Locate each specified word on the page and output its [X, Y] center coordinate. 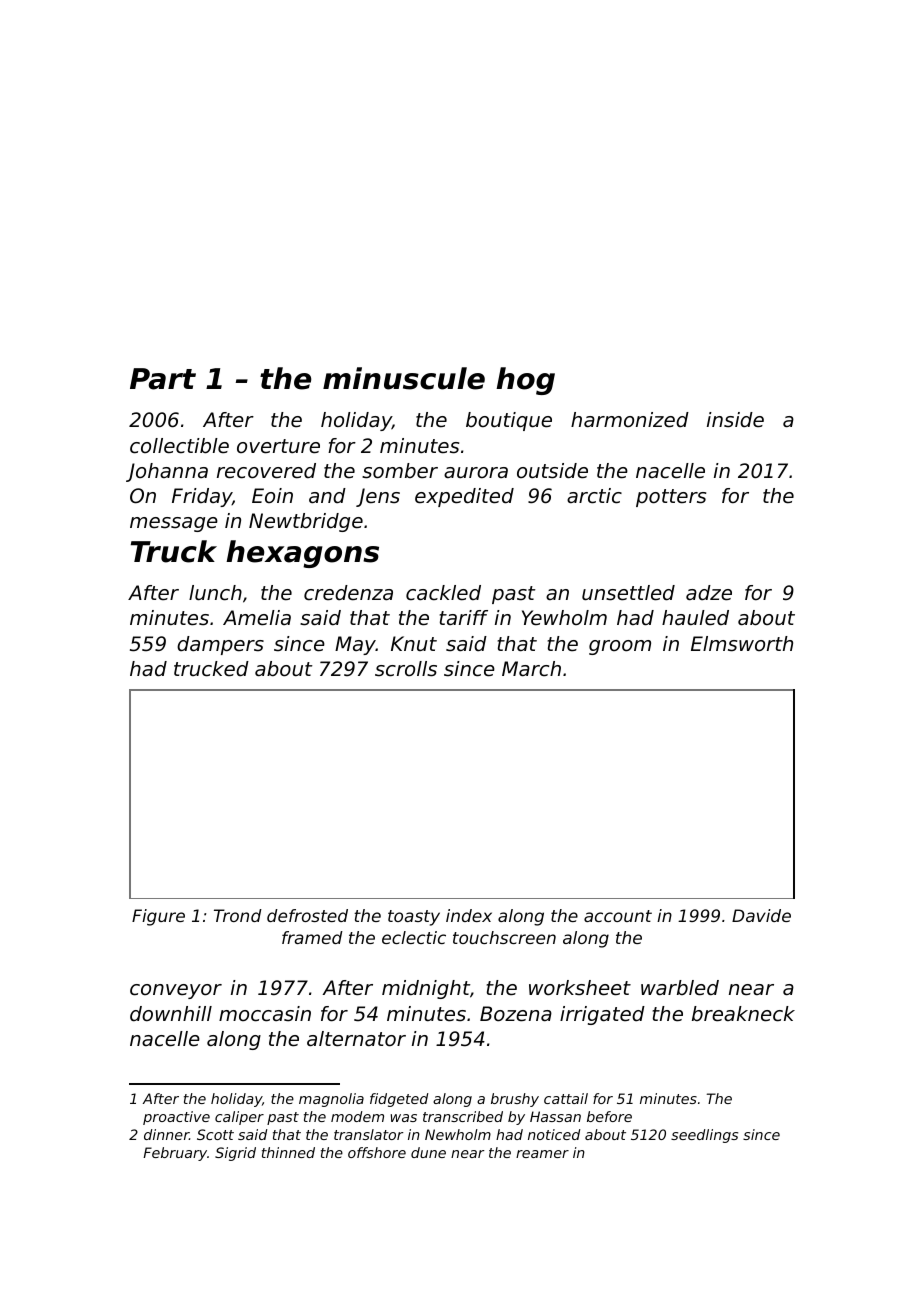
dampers [220, 645]
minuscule [404, 378]
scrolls [406, 669]
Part [163, 379]
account [618, 916]
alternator [356, 1039]
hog [525, 381]
